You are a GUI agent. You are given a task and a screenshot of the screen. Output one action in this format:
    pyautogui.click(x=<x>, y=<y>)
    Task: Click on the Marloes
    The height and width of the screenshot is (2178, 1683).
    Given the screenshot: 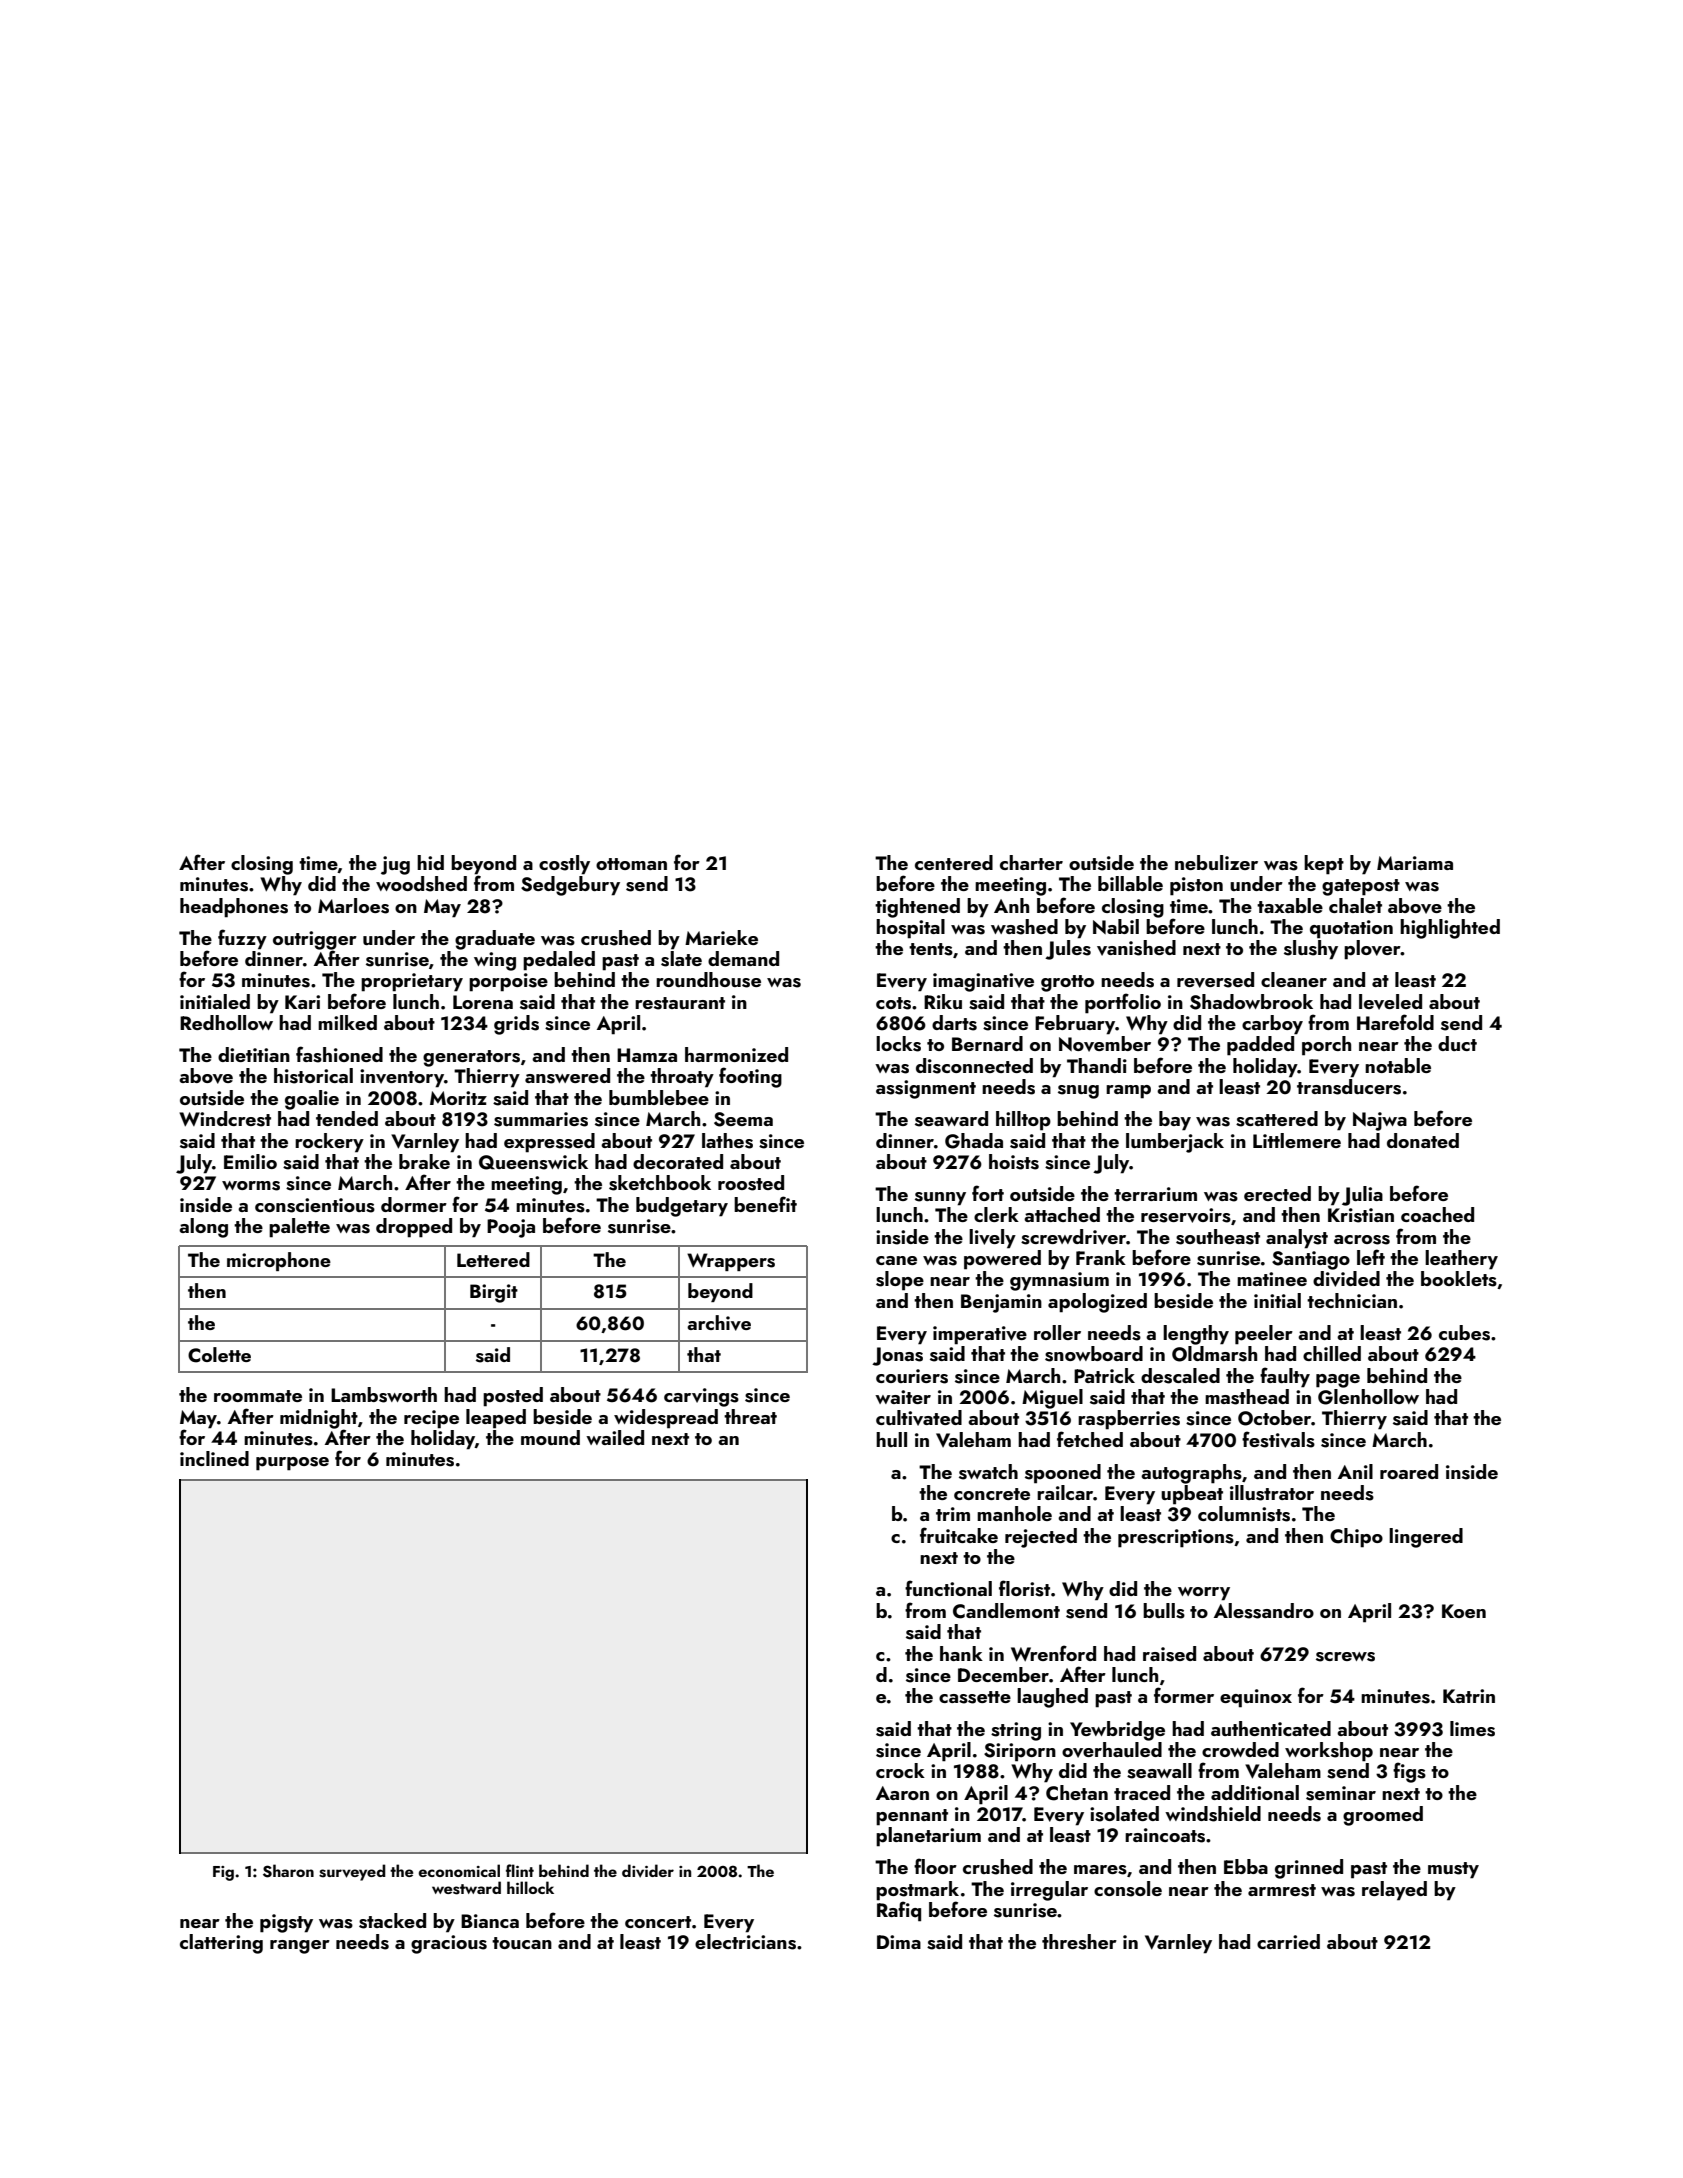 What is the action you would take?
    pyautogui.click(x=353, y=906)
